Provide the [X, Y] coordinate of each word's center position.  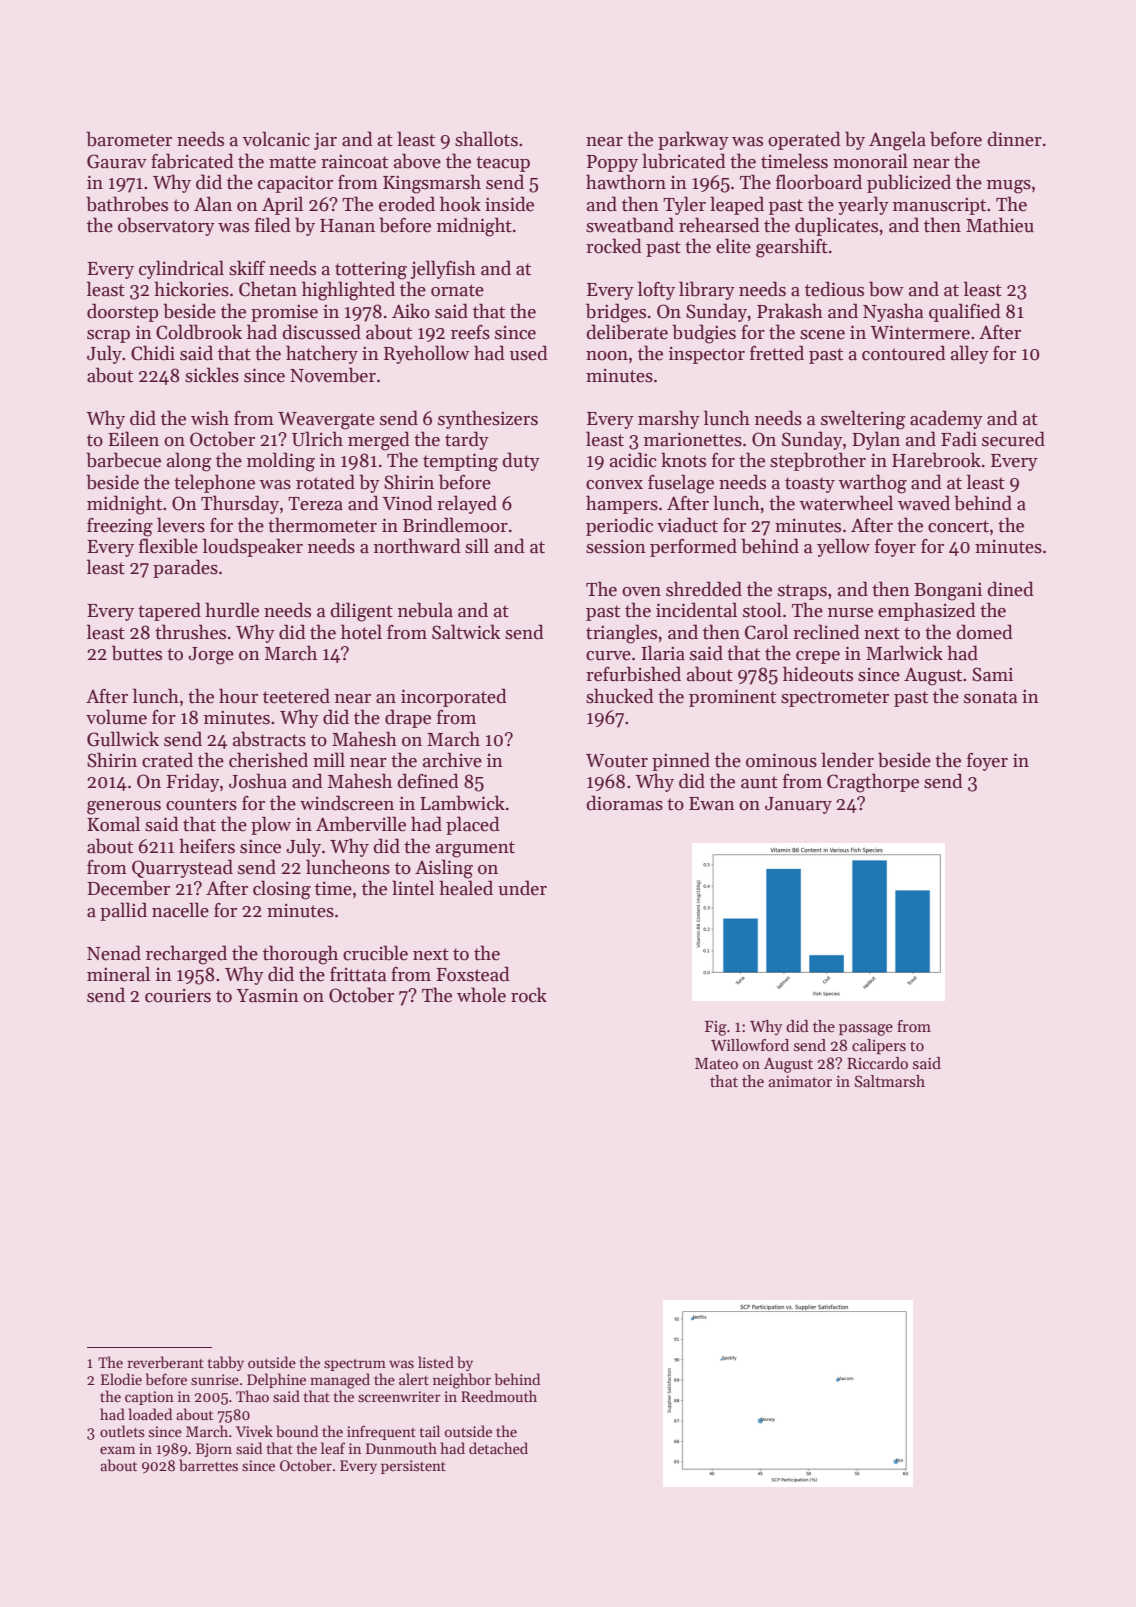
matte [292, 162]
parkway [693, 140]
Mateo [716, 1063]
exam [117, 1450]
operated [804, 140]
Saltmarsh [890, 1081]
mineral [118, 974]
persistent [413, 1467]
